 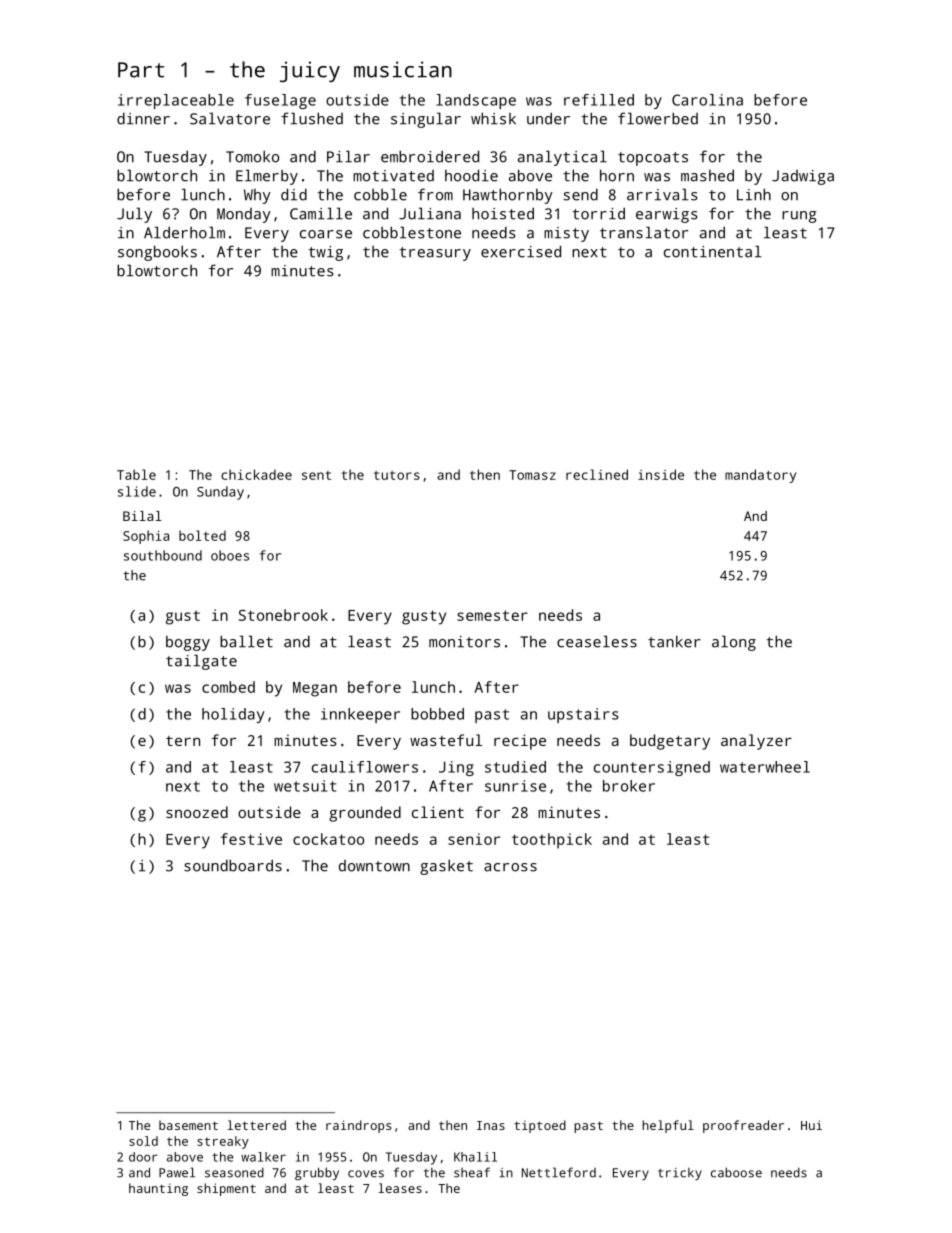 What do you see at coordinates (310, 71) in the image?
I see `juicy` at bounding box center [310, 71].
